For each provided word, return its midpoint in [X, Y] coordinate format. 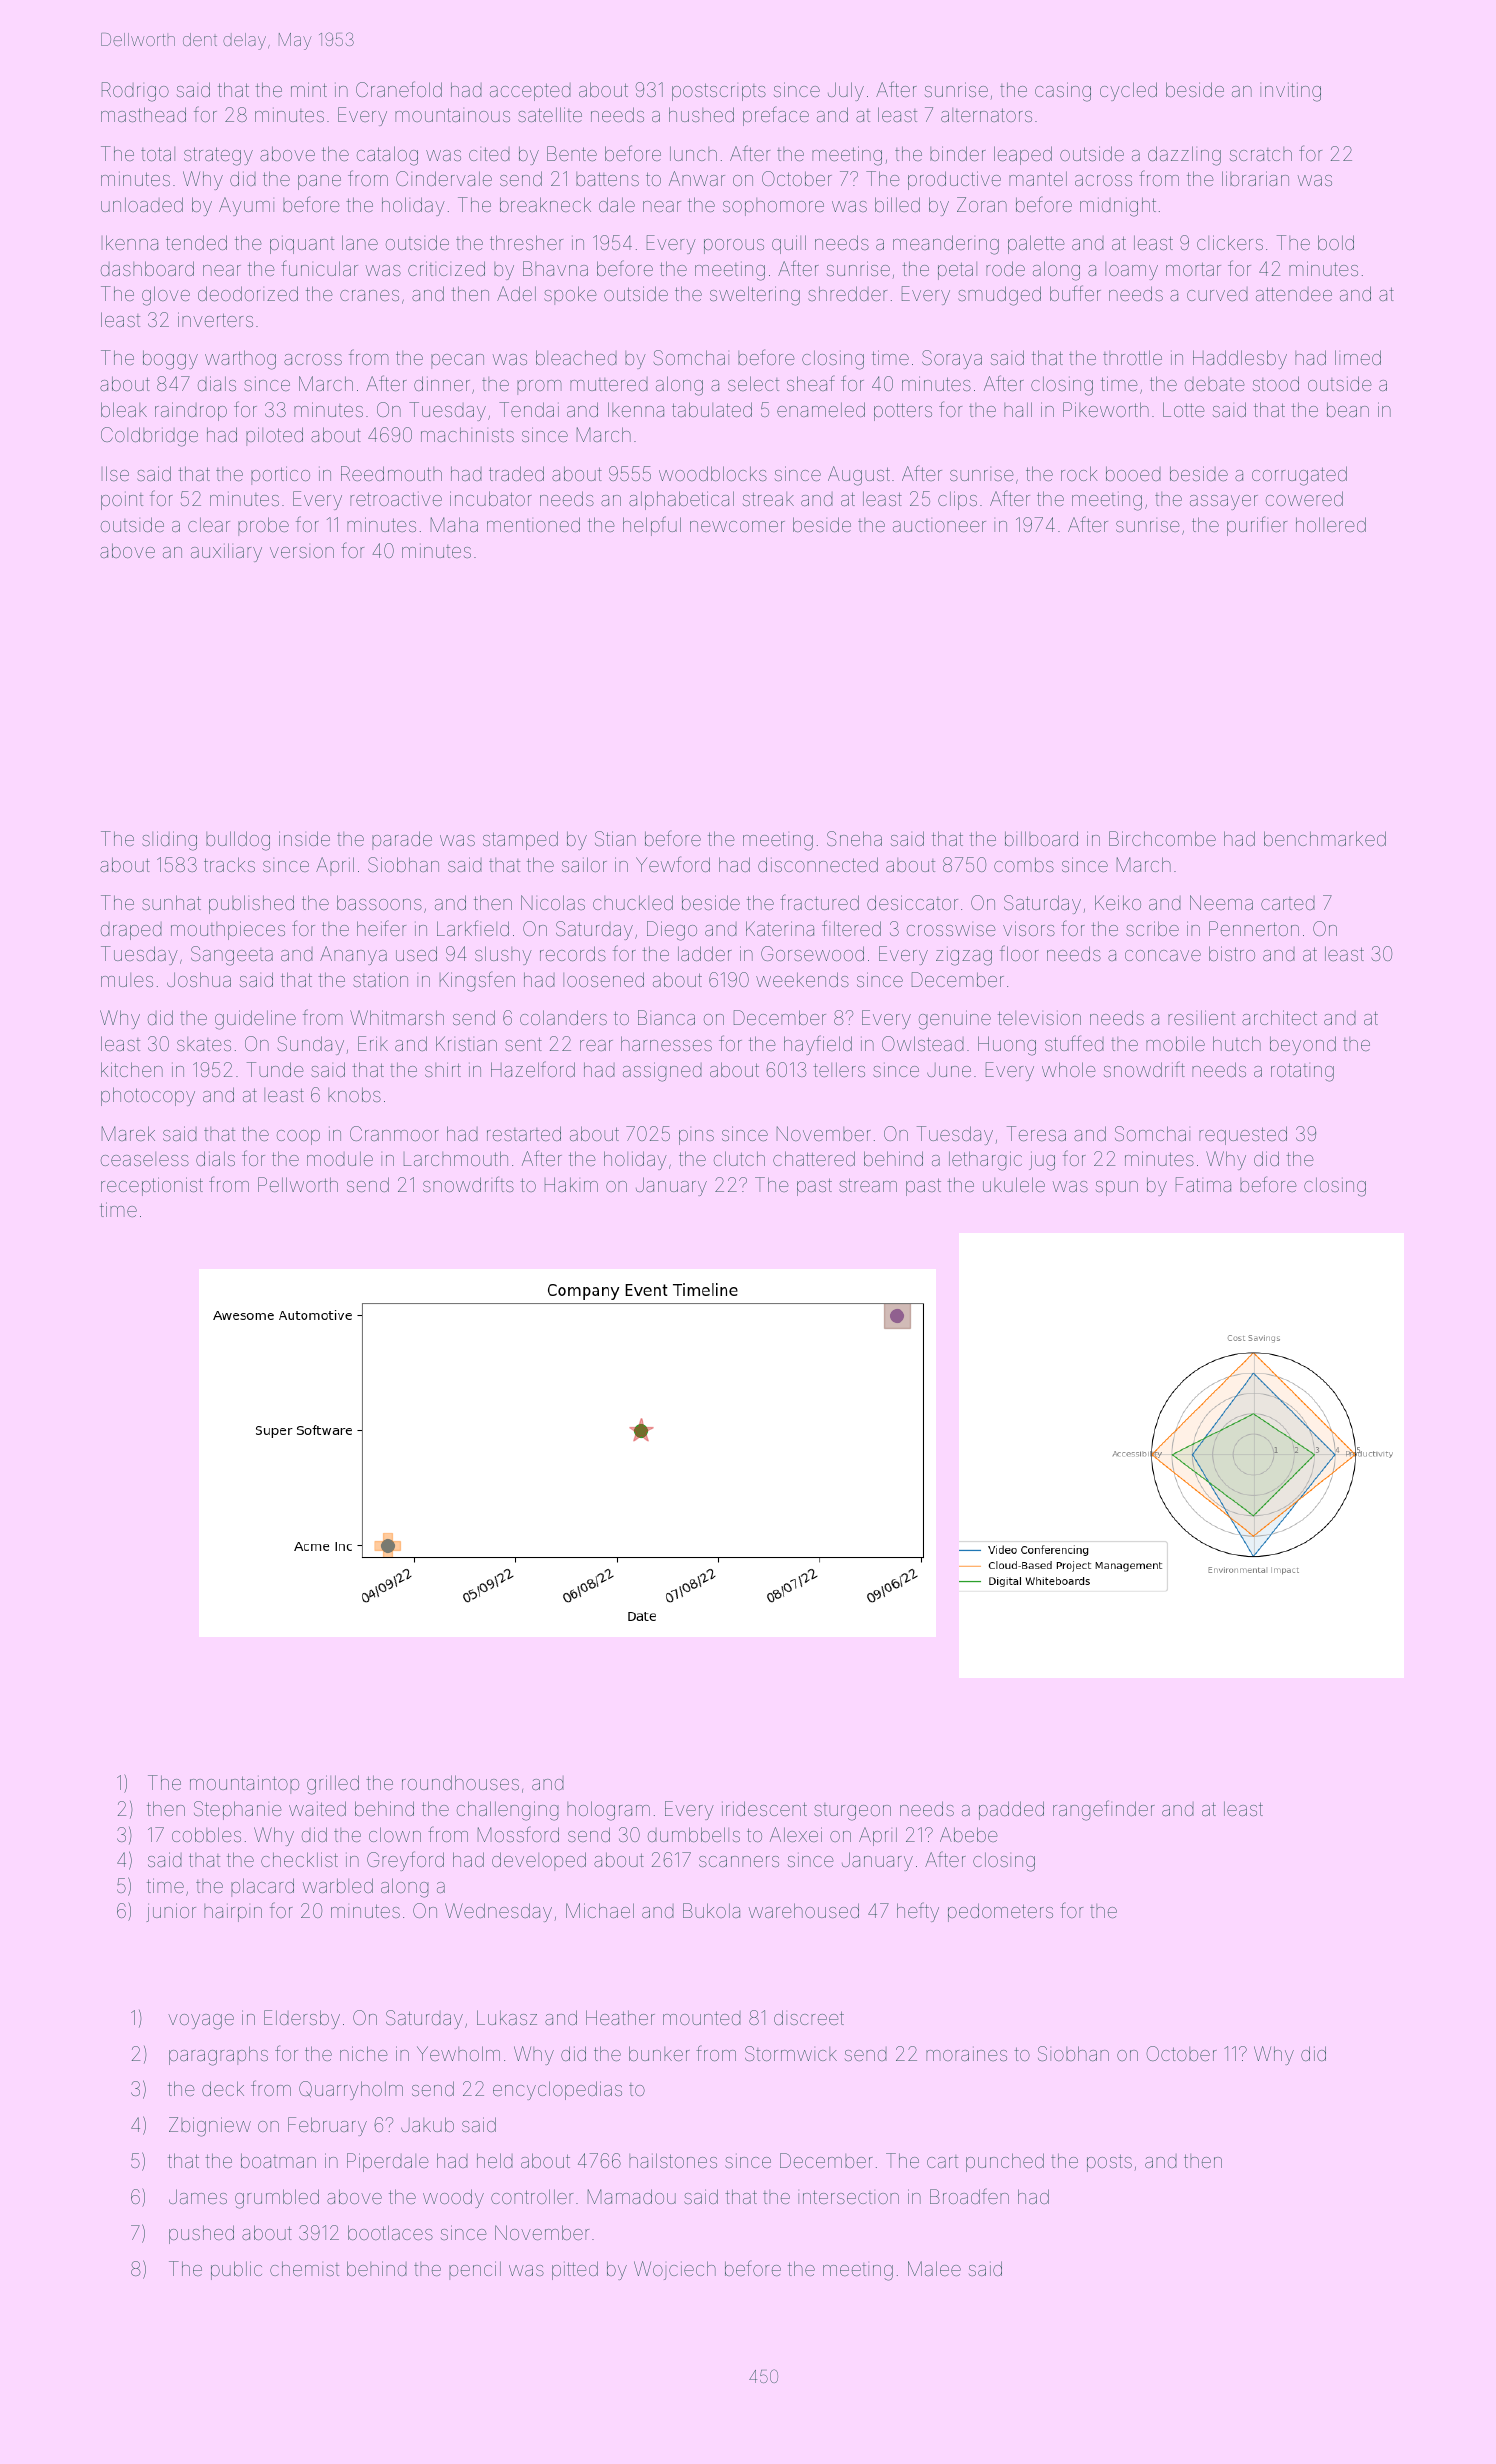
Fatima [1203, 1184]
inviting [1290, 92]
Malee [934, 2268]
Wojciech [675, 2270]
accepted [530, 92]
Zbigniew [210, 2127]
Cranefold [399, 89]
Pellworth [298, 1184]
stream [868, 1185]
